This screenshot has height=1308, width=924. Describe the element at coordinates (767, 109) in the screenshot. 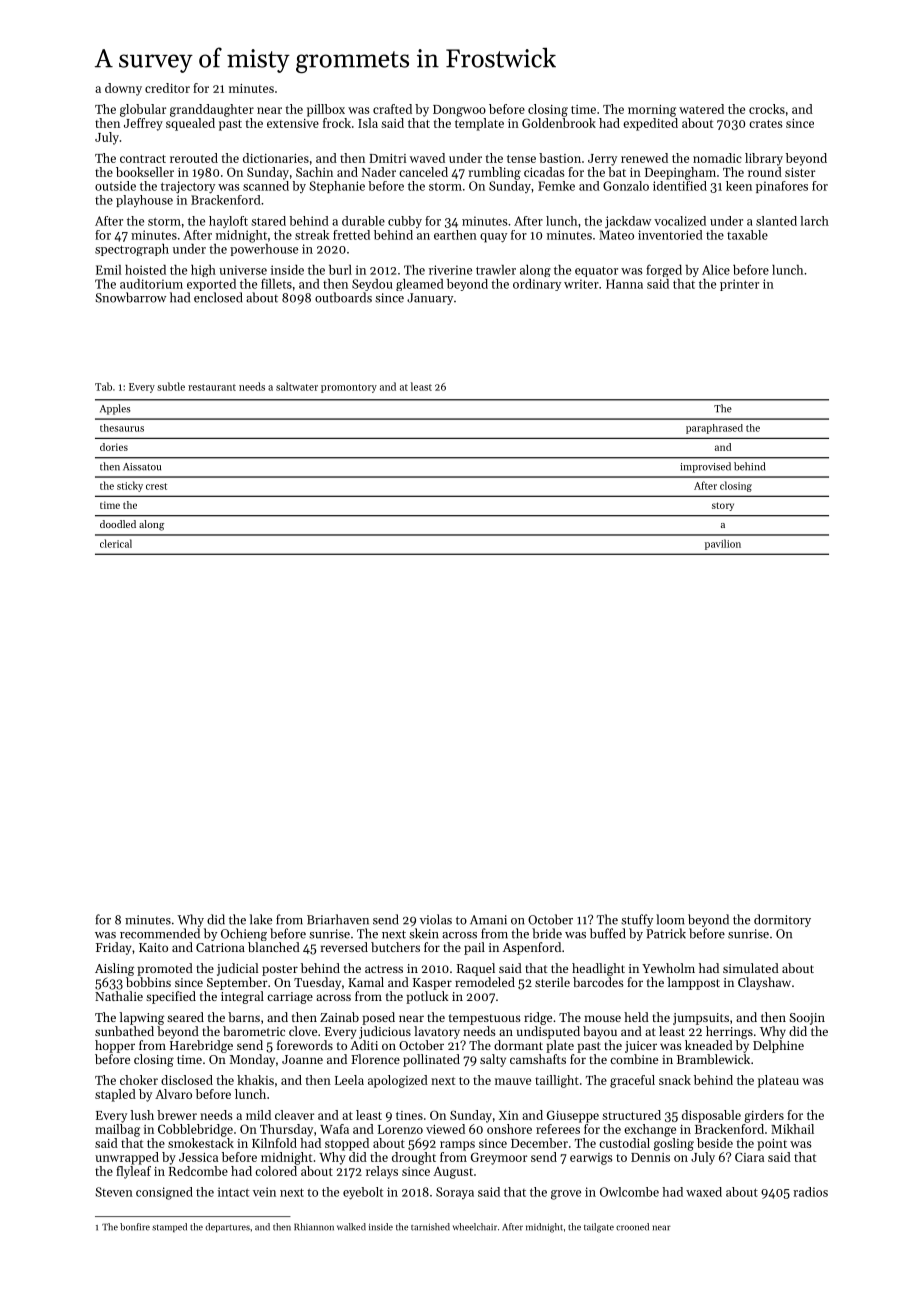

I see `crocks` at that location.
